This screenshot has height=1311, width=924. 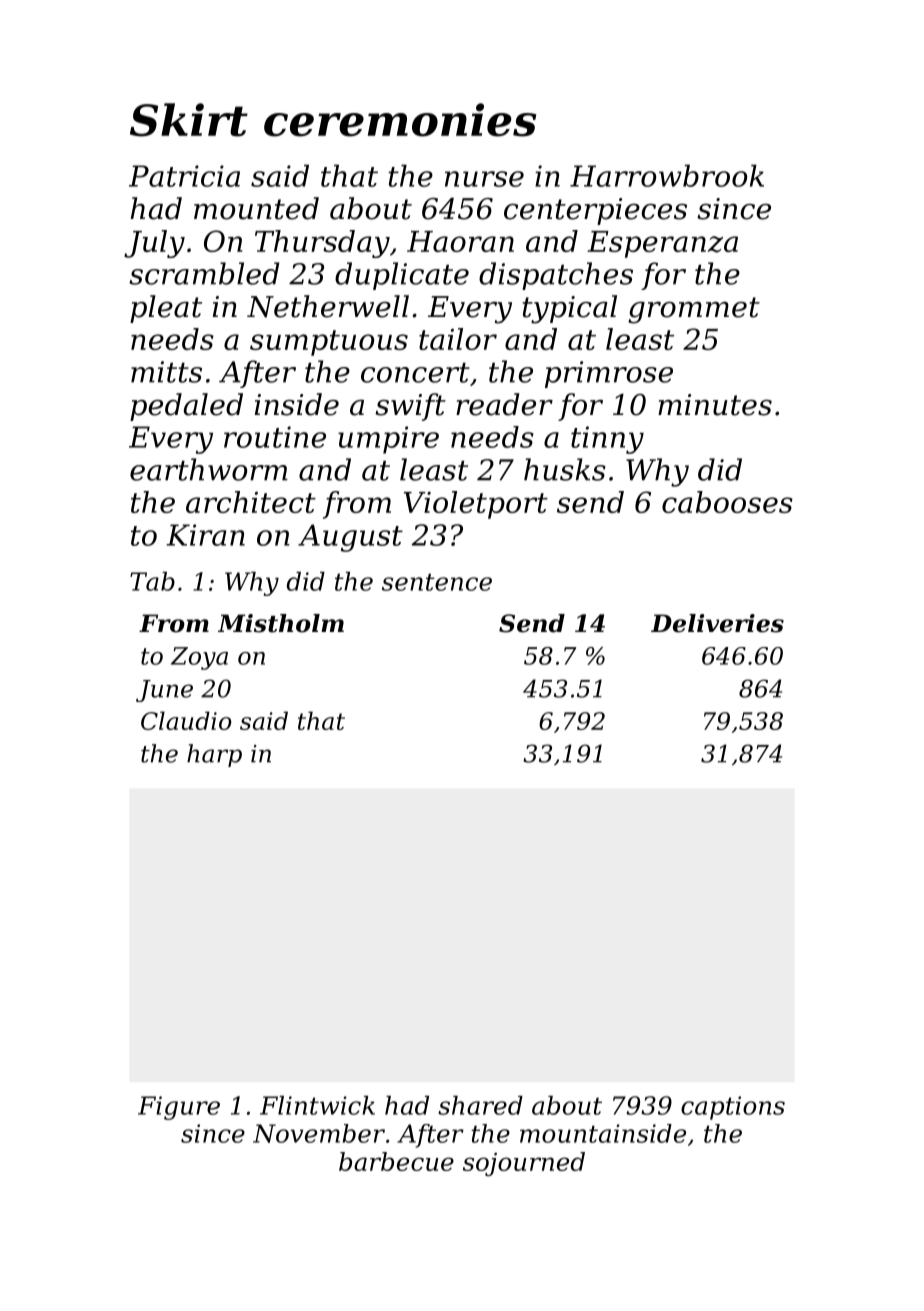 What do you see at coordinates (484, 179) in the screenshot?
I see `nurse` at bounding box center [484, 179].
